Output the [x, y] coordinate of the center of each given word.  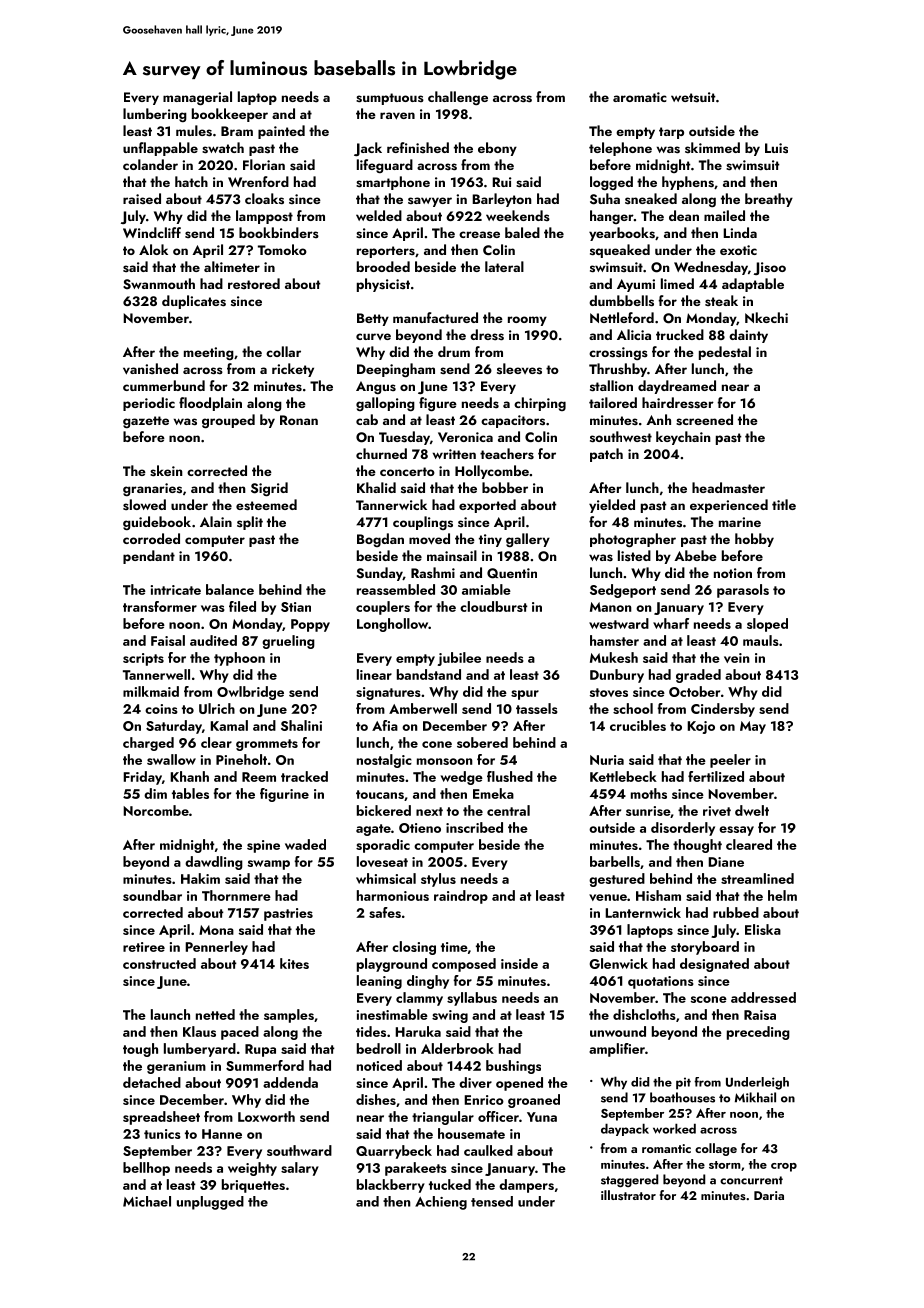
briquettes [253, 1186]
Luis [776, 148]
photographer [633, 540]
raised [142, 198]
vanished [150, 369]
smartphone [393, 183]
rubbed [736, 912]
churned [381, 453]
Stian [296, 607]
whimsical [386, 878]
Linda [740, 232]
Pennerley [216, 948]
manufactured [435, 317]
